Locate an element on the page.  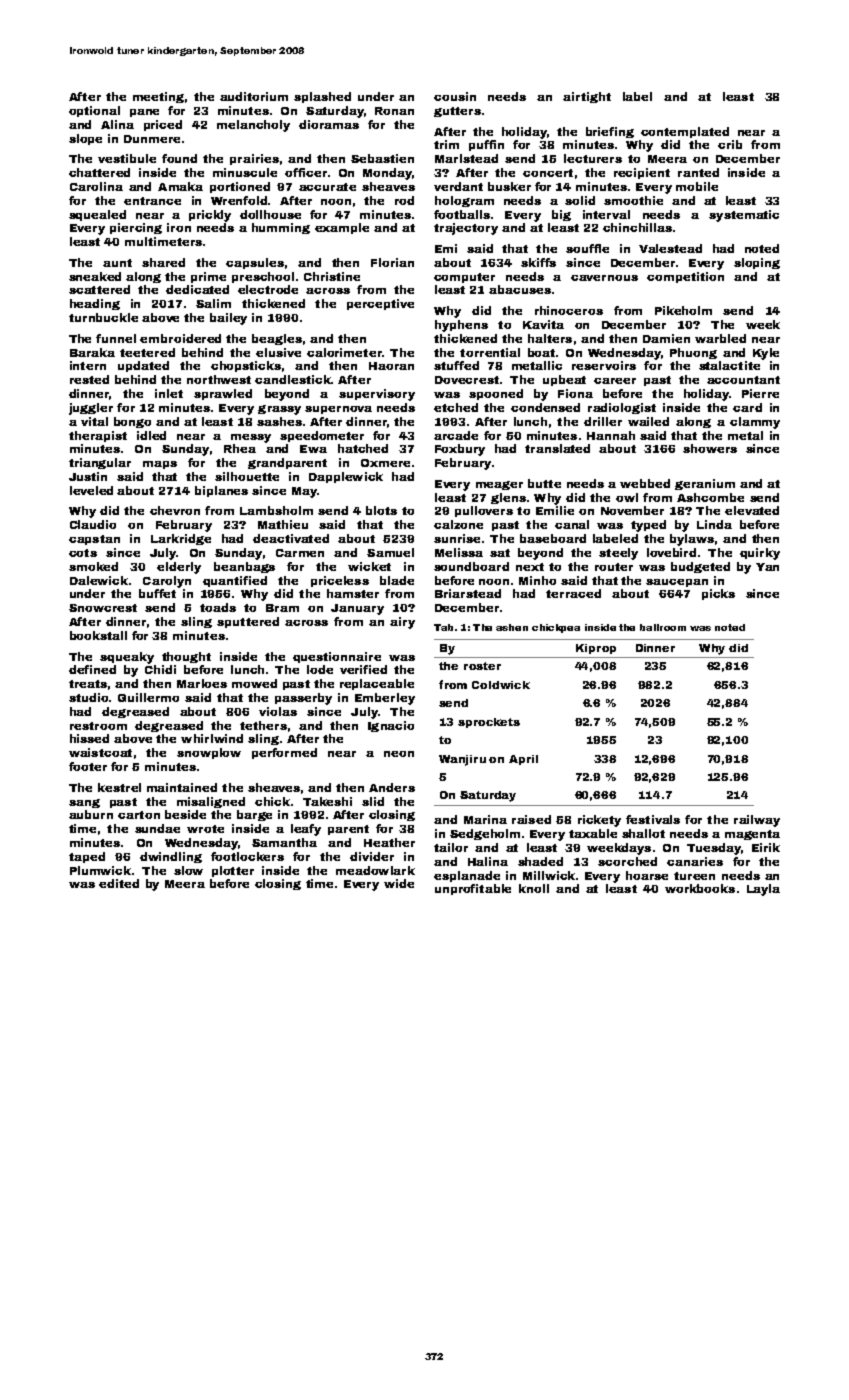
edited is located at coordinates (119, 883).
